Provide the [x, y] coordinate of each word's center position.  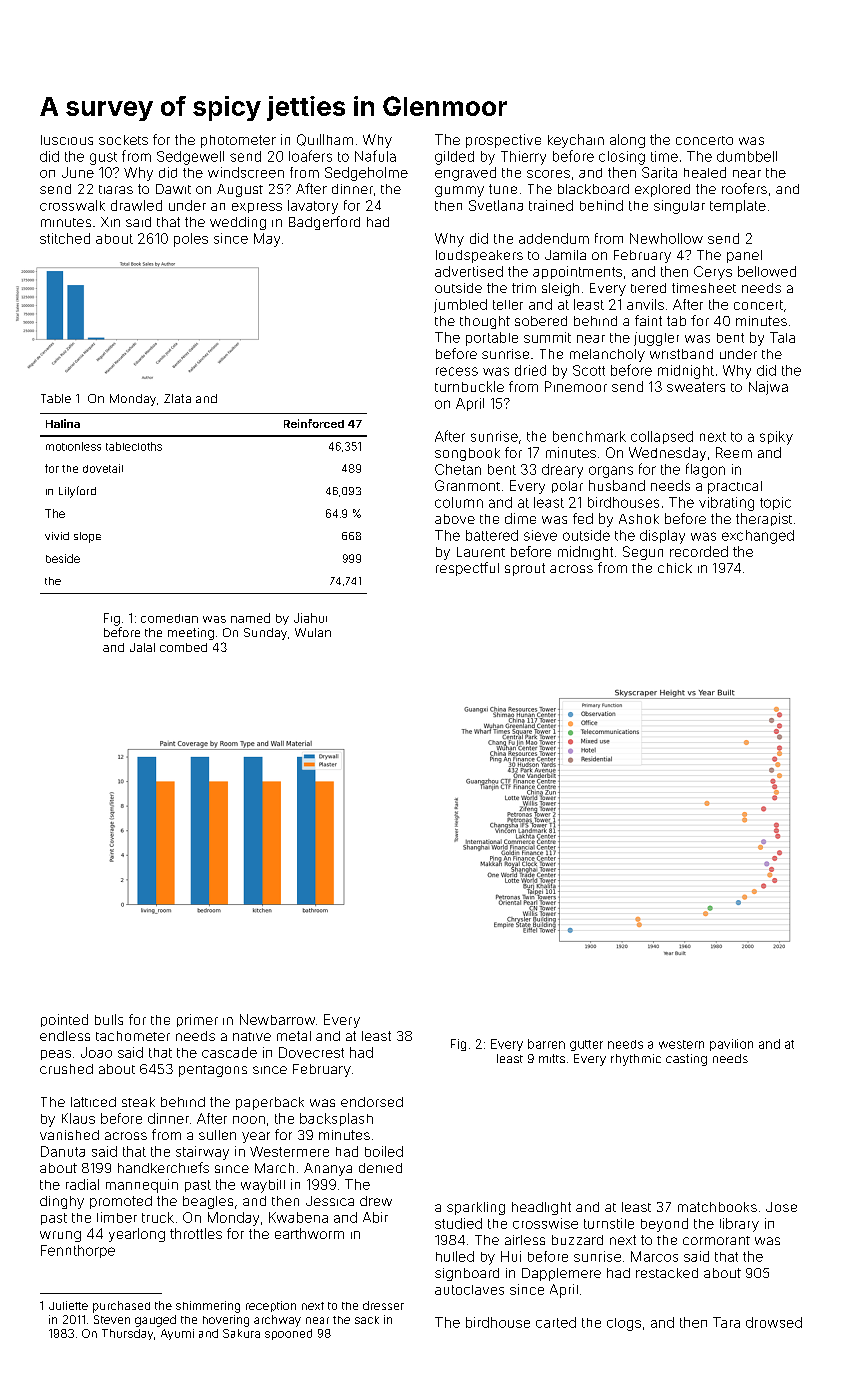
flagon [705, 470]
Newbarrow [277, 1019]
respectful [467, 569]
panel [744, 256]
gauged [155, 1321]
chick [675, 568]
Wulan [313, 632]
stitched [65, 238]
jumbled [460, 306]
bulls [109, 1019]
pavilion [731, 1045]
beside [63, 558]
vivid [57, 536]
